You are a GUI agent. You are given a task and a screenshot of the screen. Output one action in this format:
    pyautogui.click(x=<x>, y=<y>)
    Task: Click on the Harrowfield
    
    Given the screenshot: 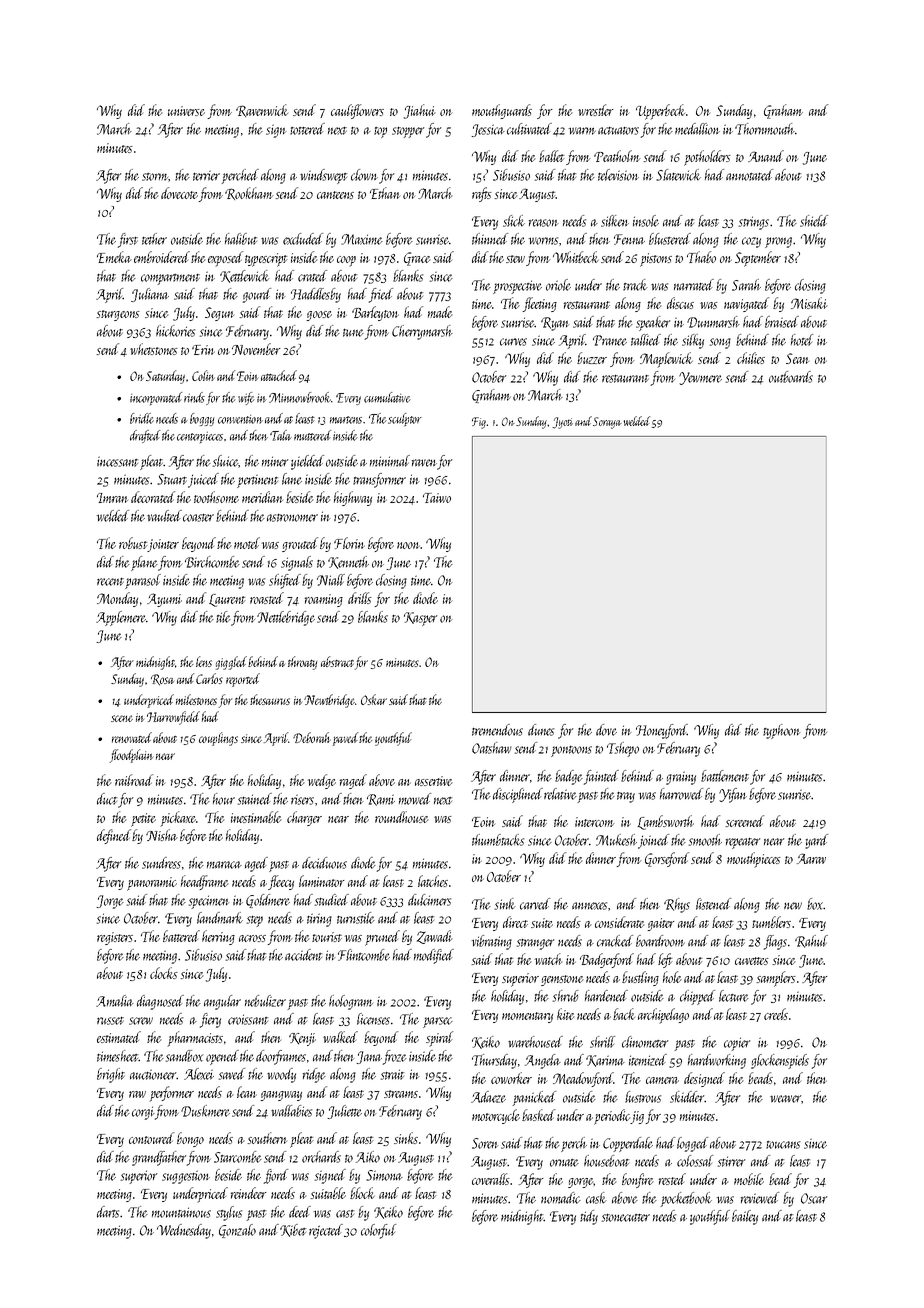 What is the action you would take?
    pyautogui.click(x=173, y=718)
